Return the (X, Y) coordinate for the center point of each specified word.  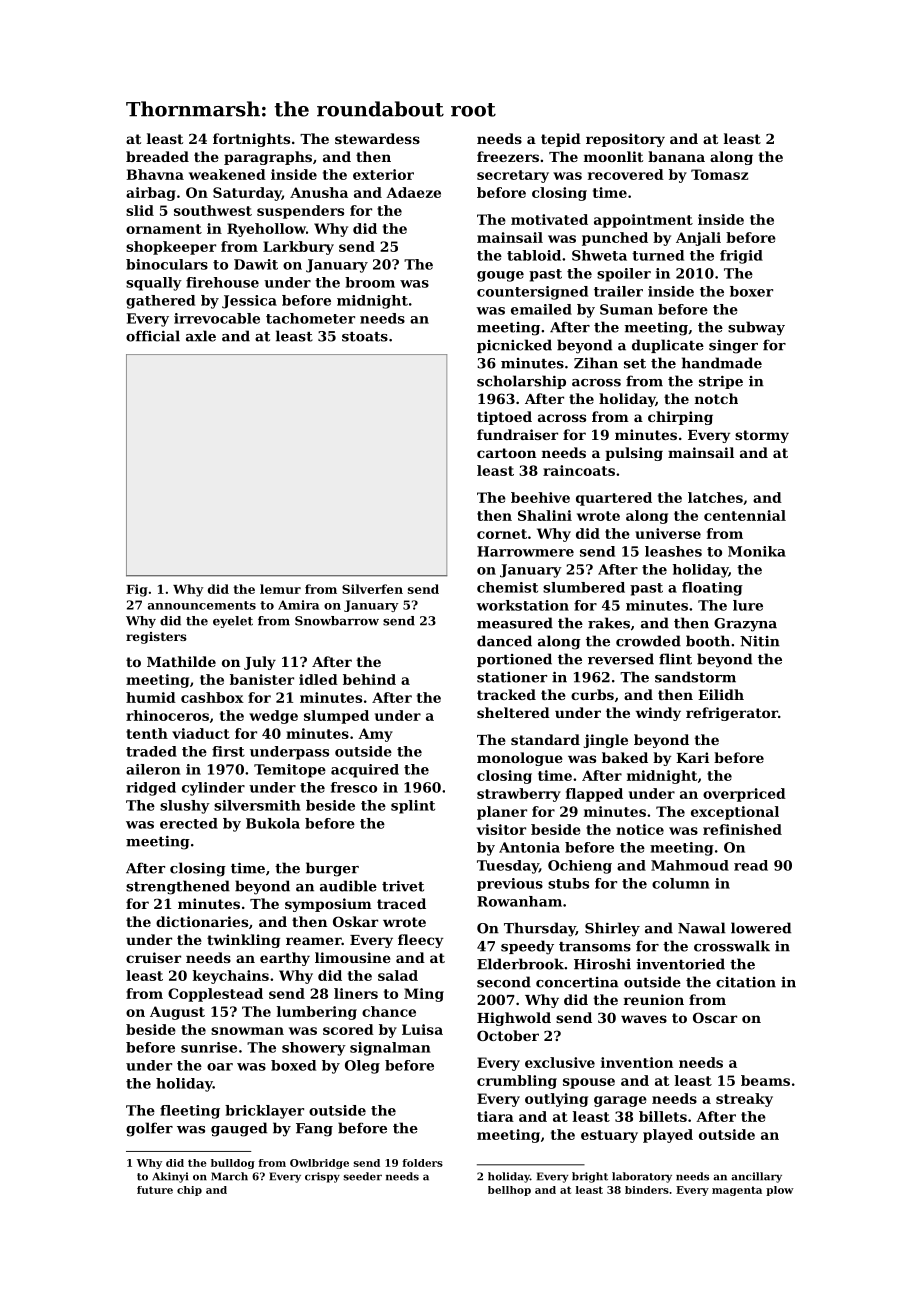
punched (615, 239)
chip (189, 1191)
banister (262, 679)
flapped (594, 795)
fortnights (251, 140)
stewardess (377, 138)
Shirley (612, 929)
